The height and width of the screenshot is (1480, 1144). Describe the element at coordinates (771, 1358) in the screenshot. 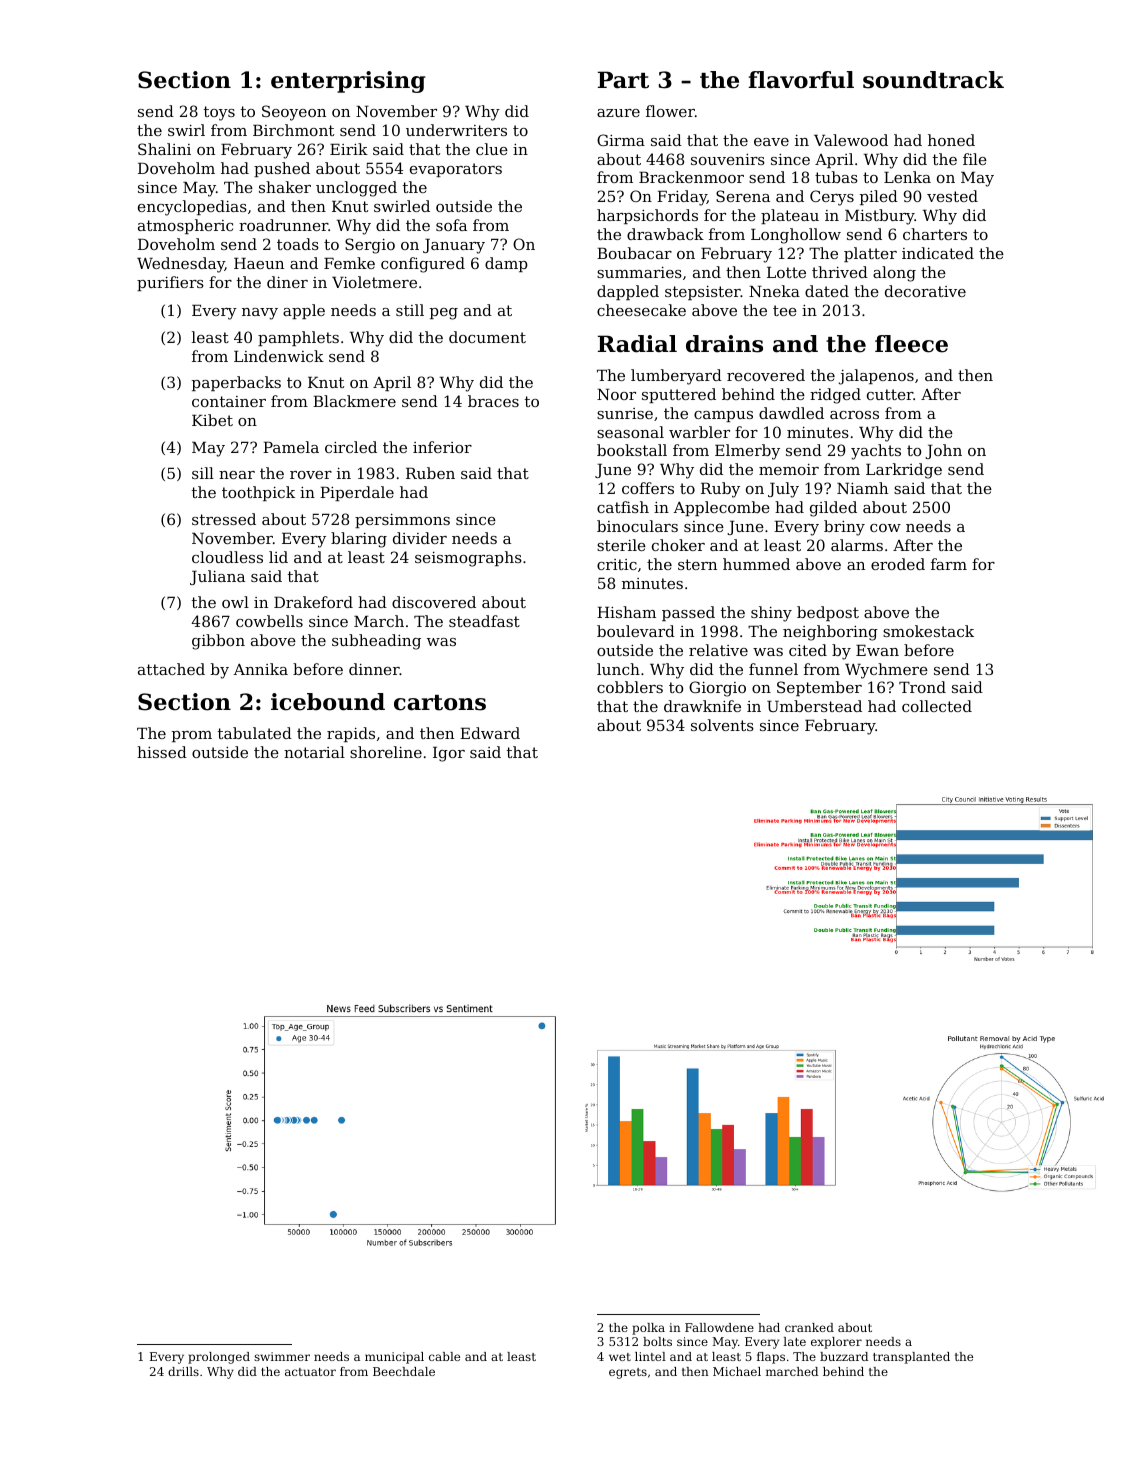

I see `flaps` at that location.
